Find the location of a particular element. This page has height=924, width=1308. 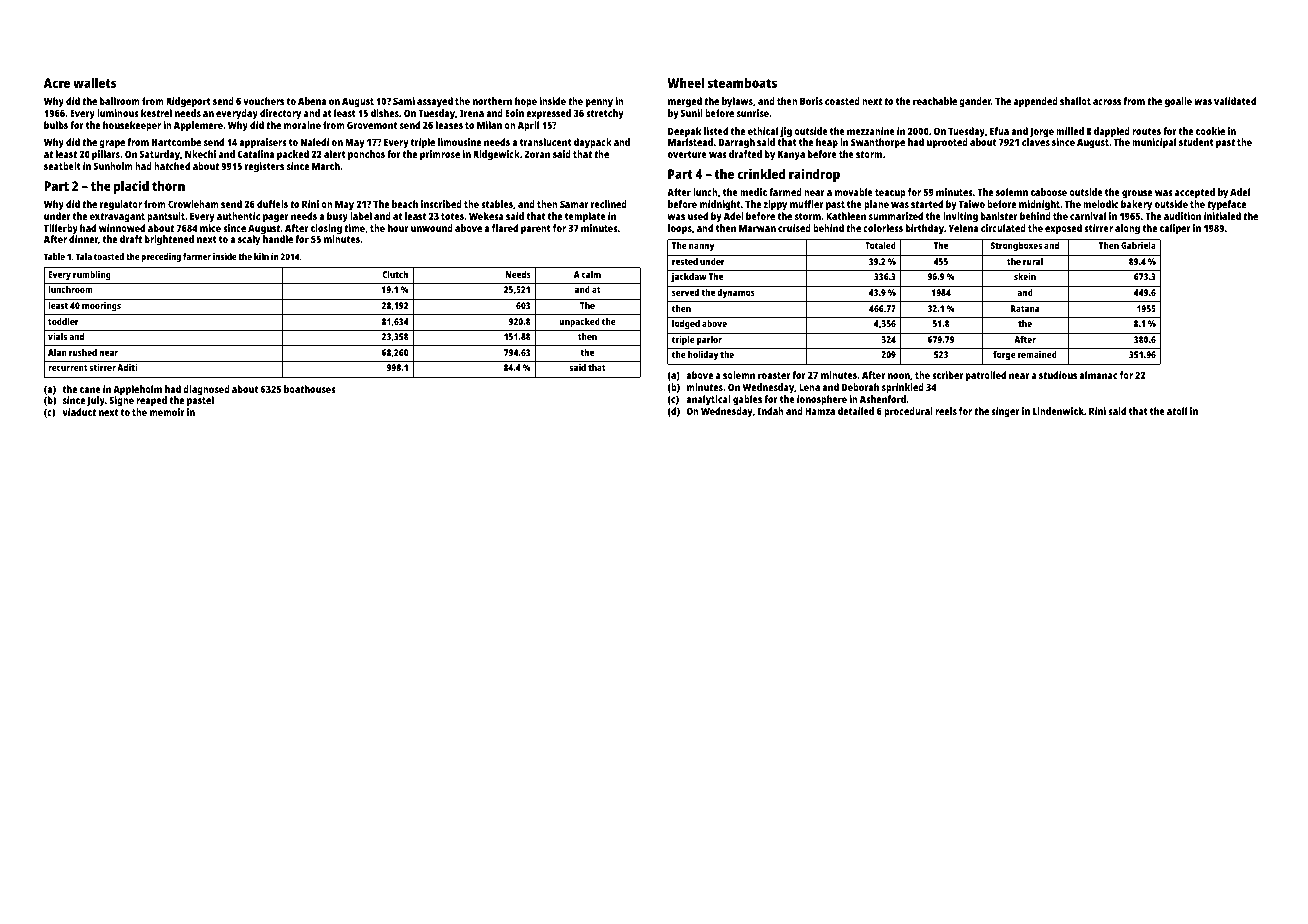

student is located at coordinates (1196, 142).
